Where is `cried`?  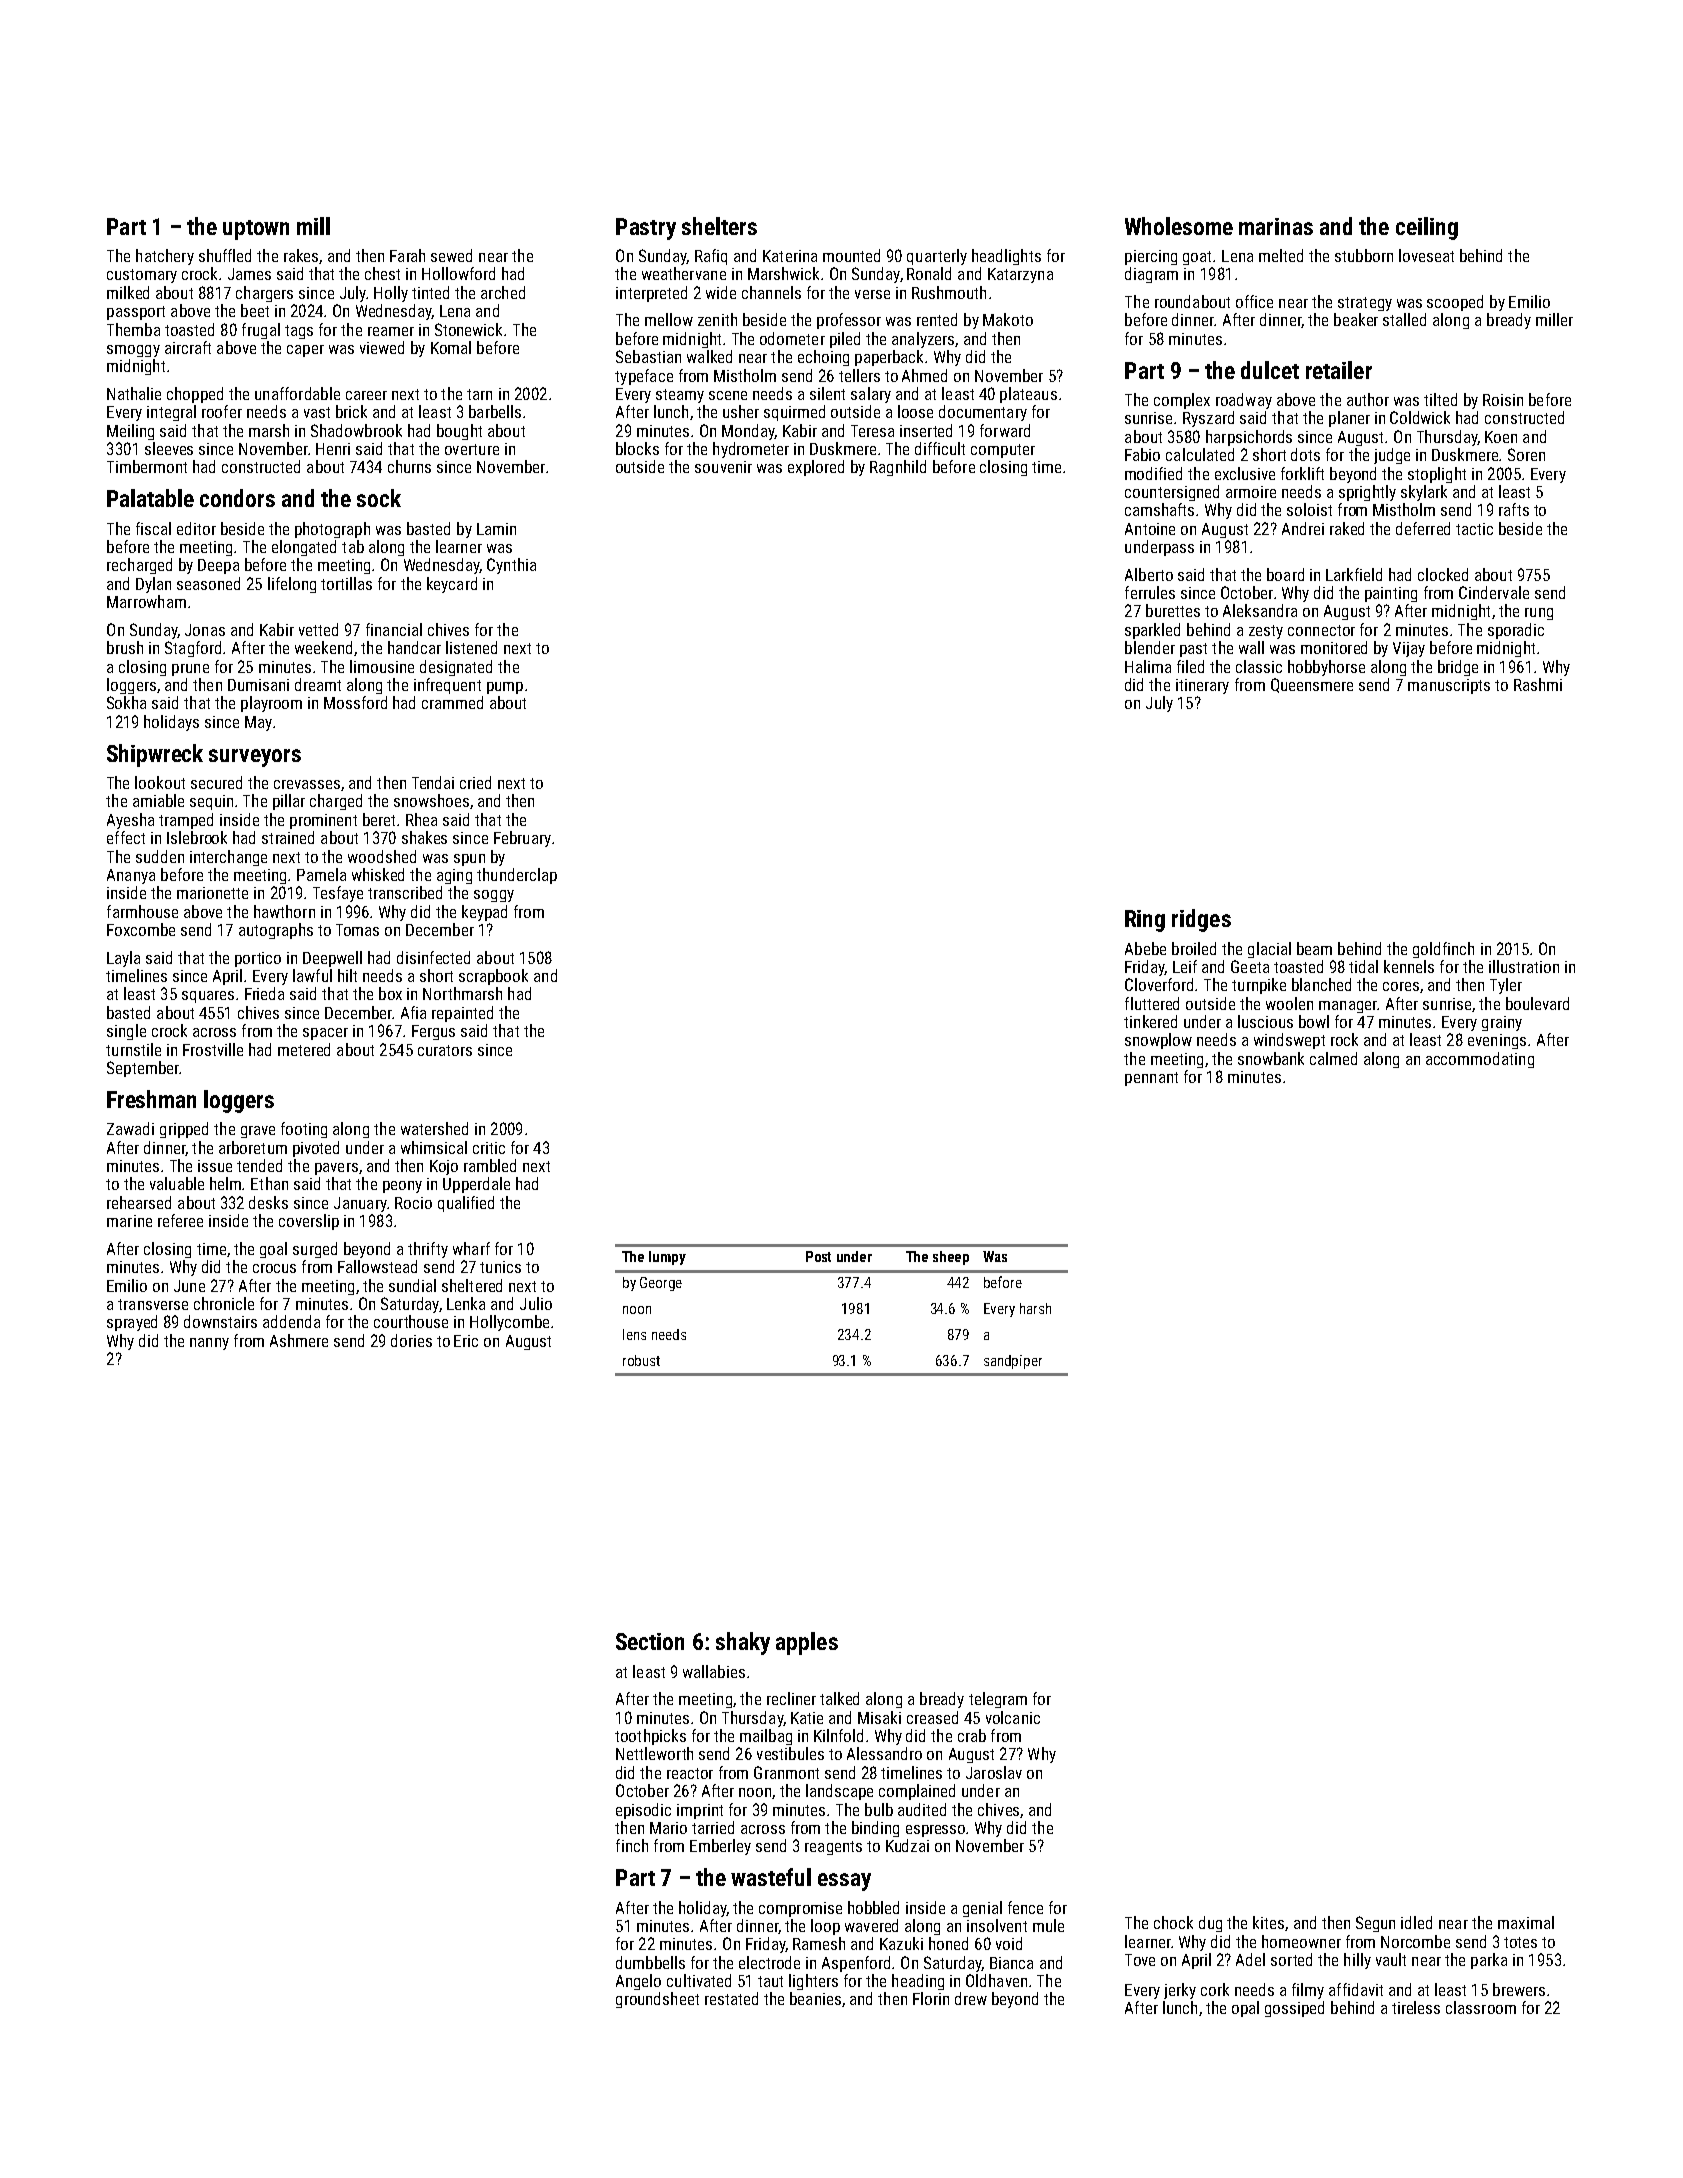 cried is located at coordinates (475, 782).
